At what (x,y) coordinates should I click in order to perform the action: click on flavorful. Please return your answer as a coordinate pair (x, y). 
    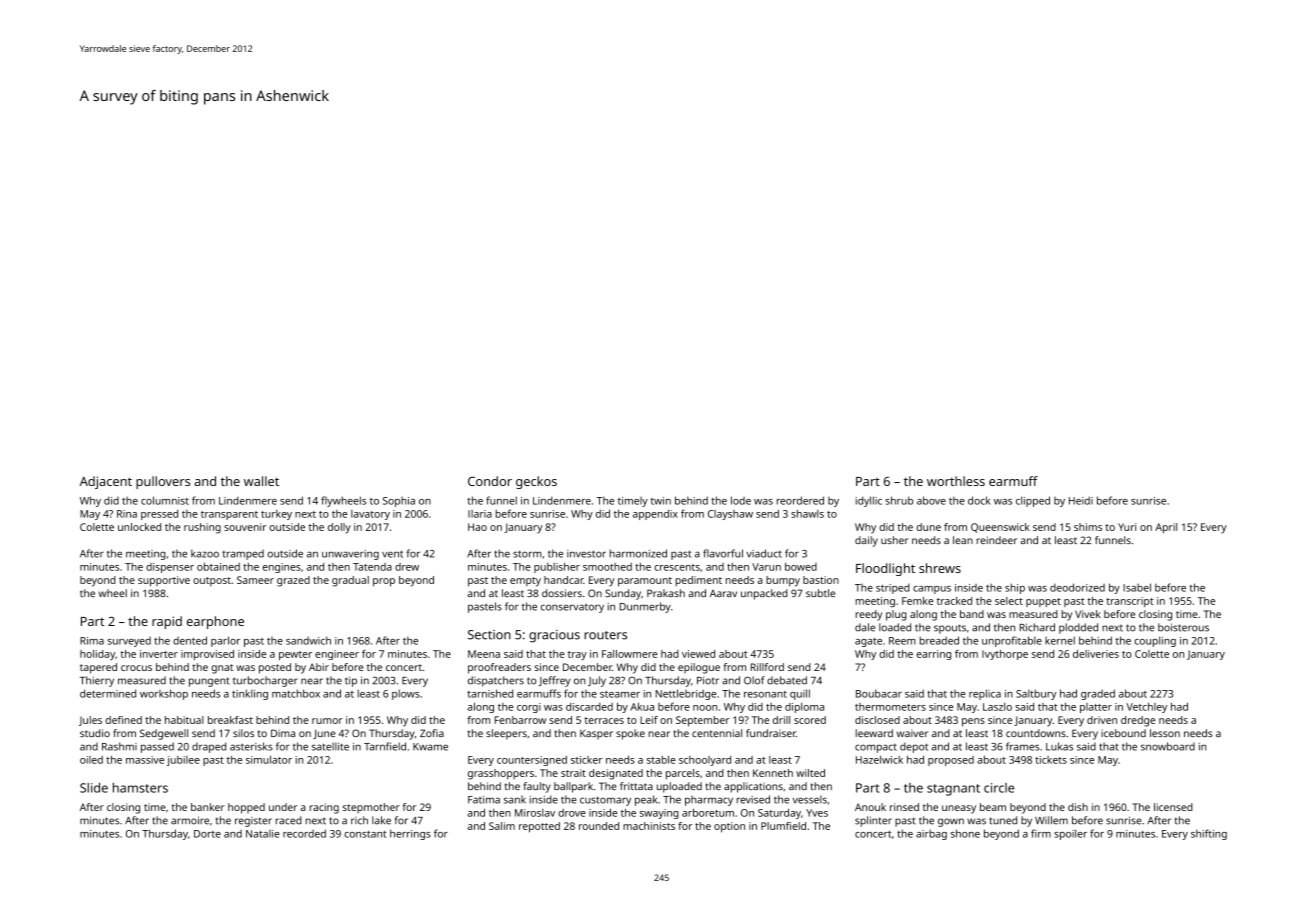
    Looking at the image, I should click on (723, 553).
